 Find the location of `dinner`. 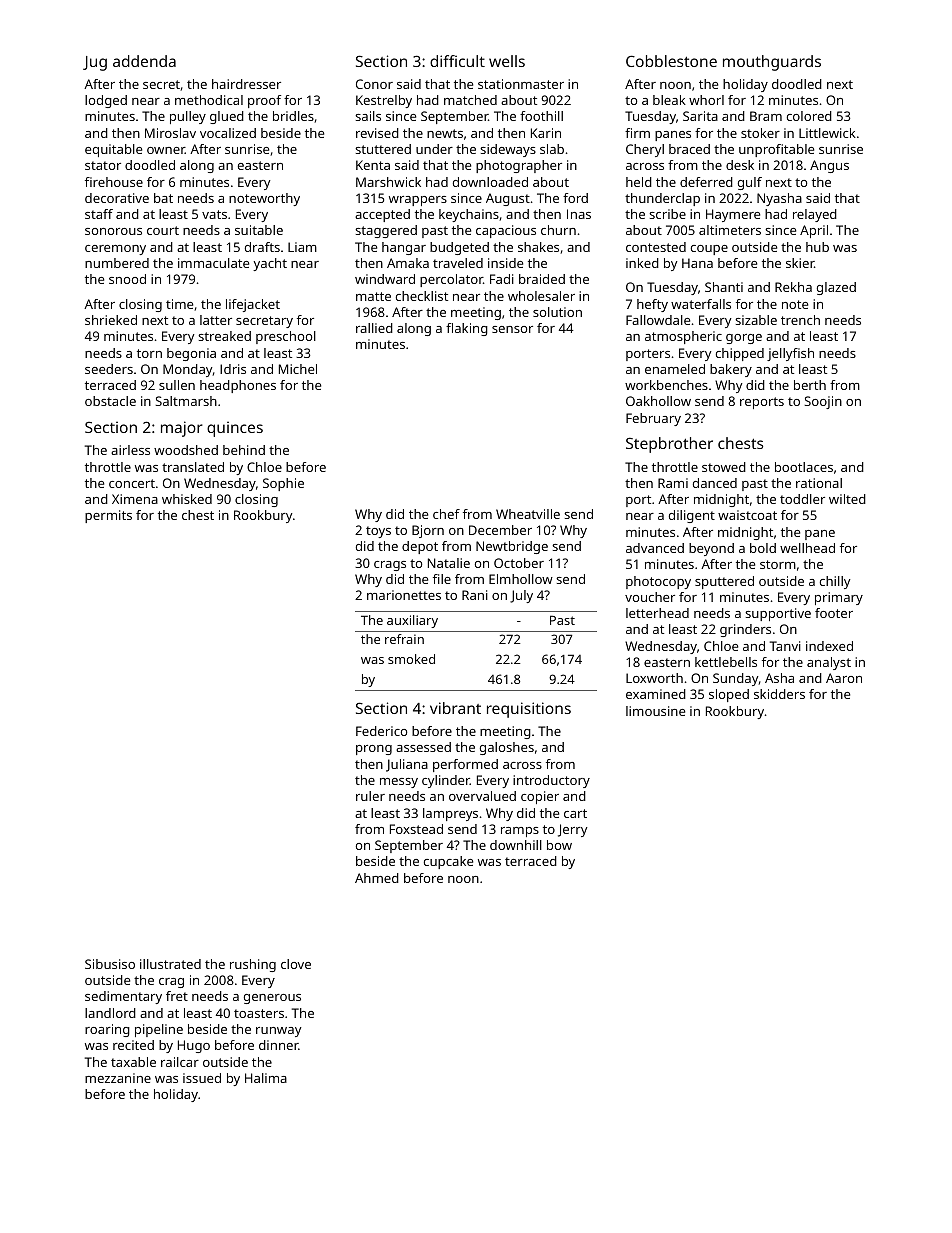

dinner is located at coordinates (278, 1045).
